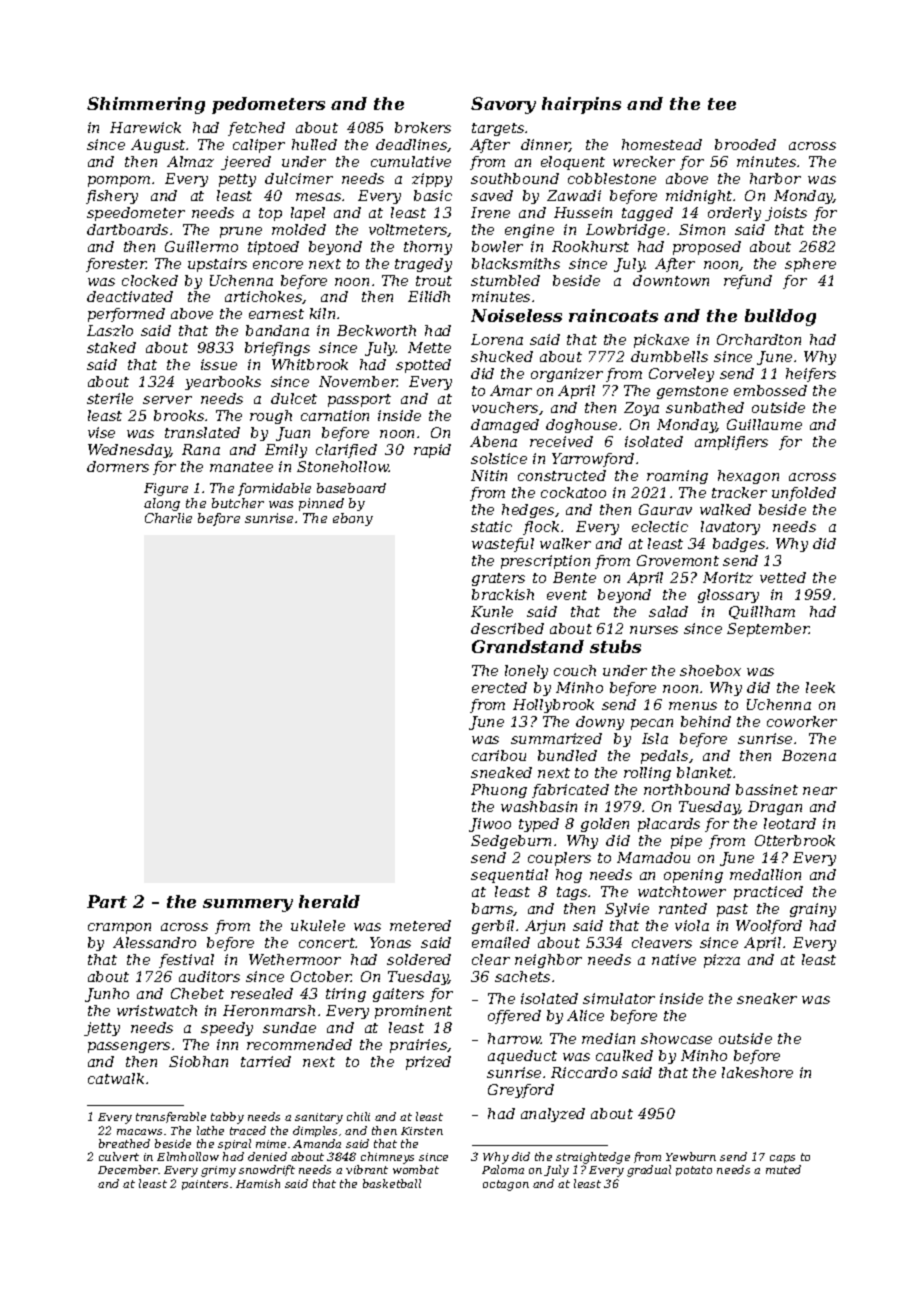 The width and height of the screenshot is (924, 1308). I want to click on pedometers, so click(268, 105).
